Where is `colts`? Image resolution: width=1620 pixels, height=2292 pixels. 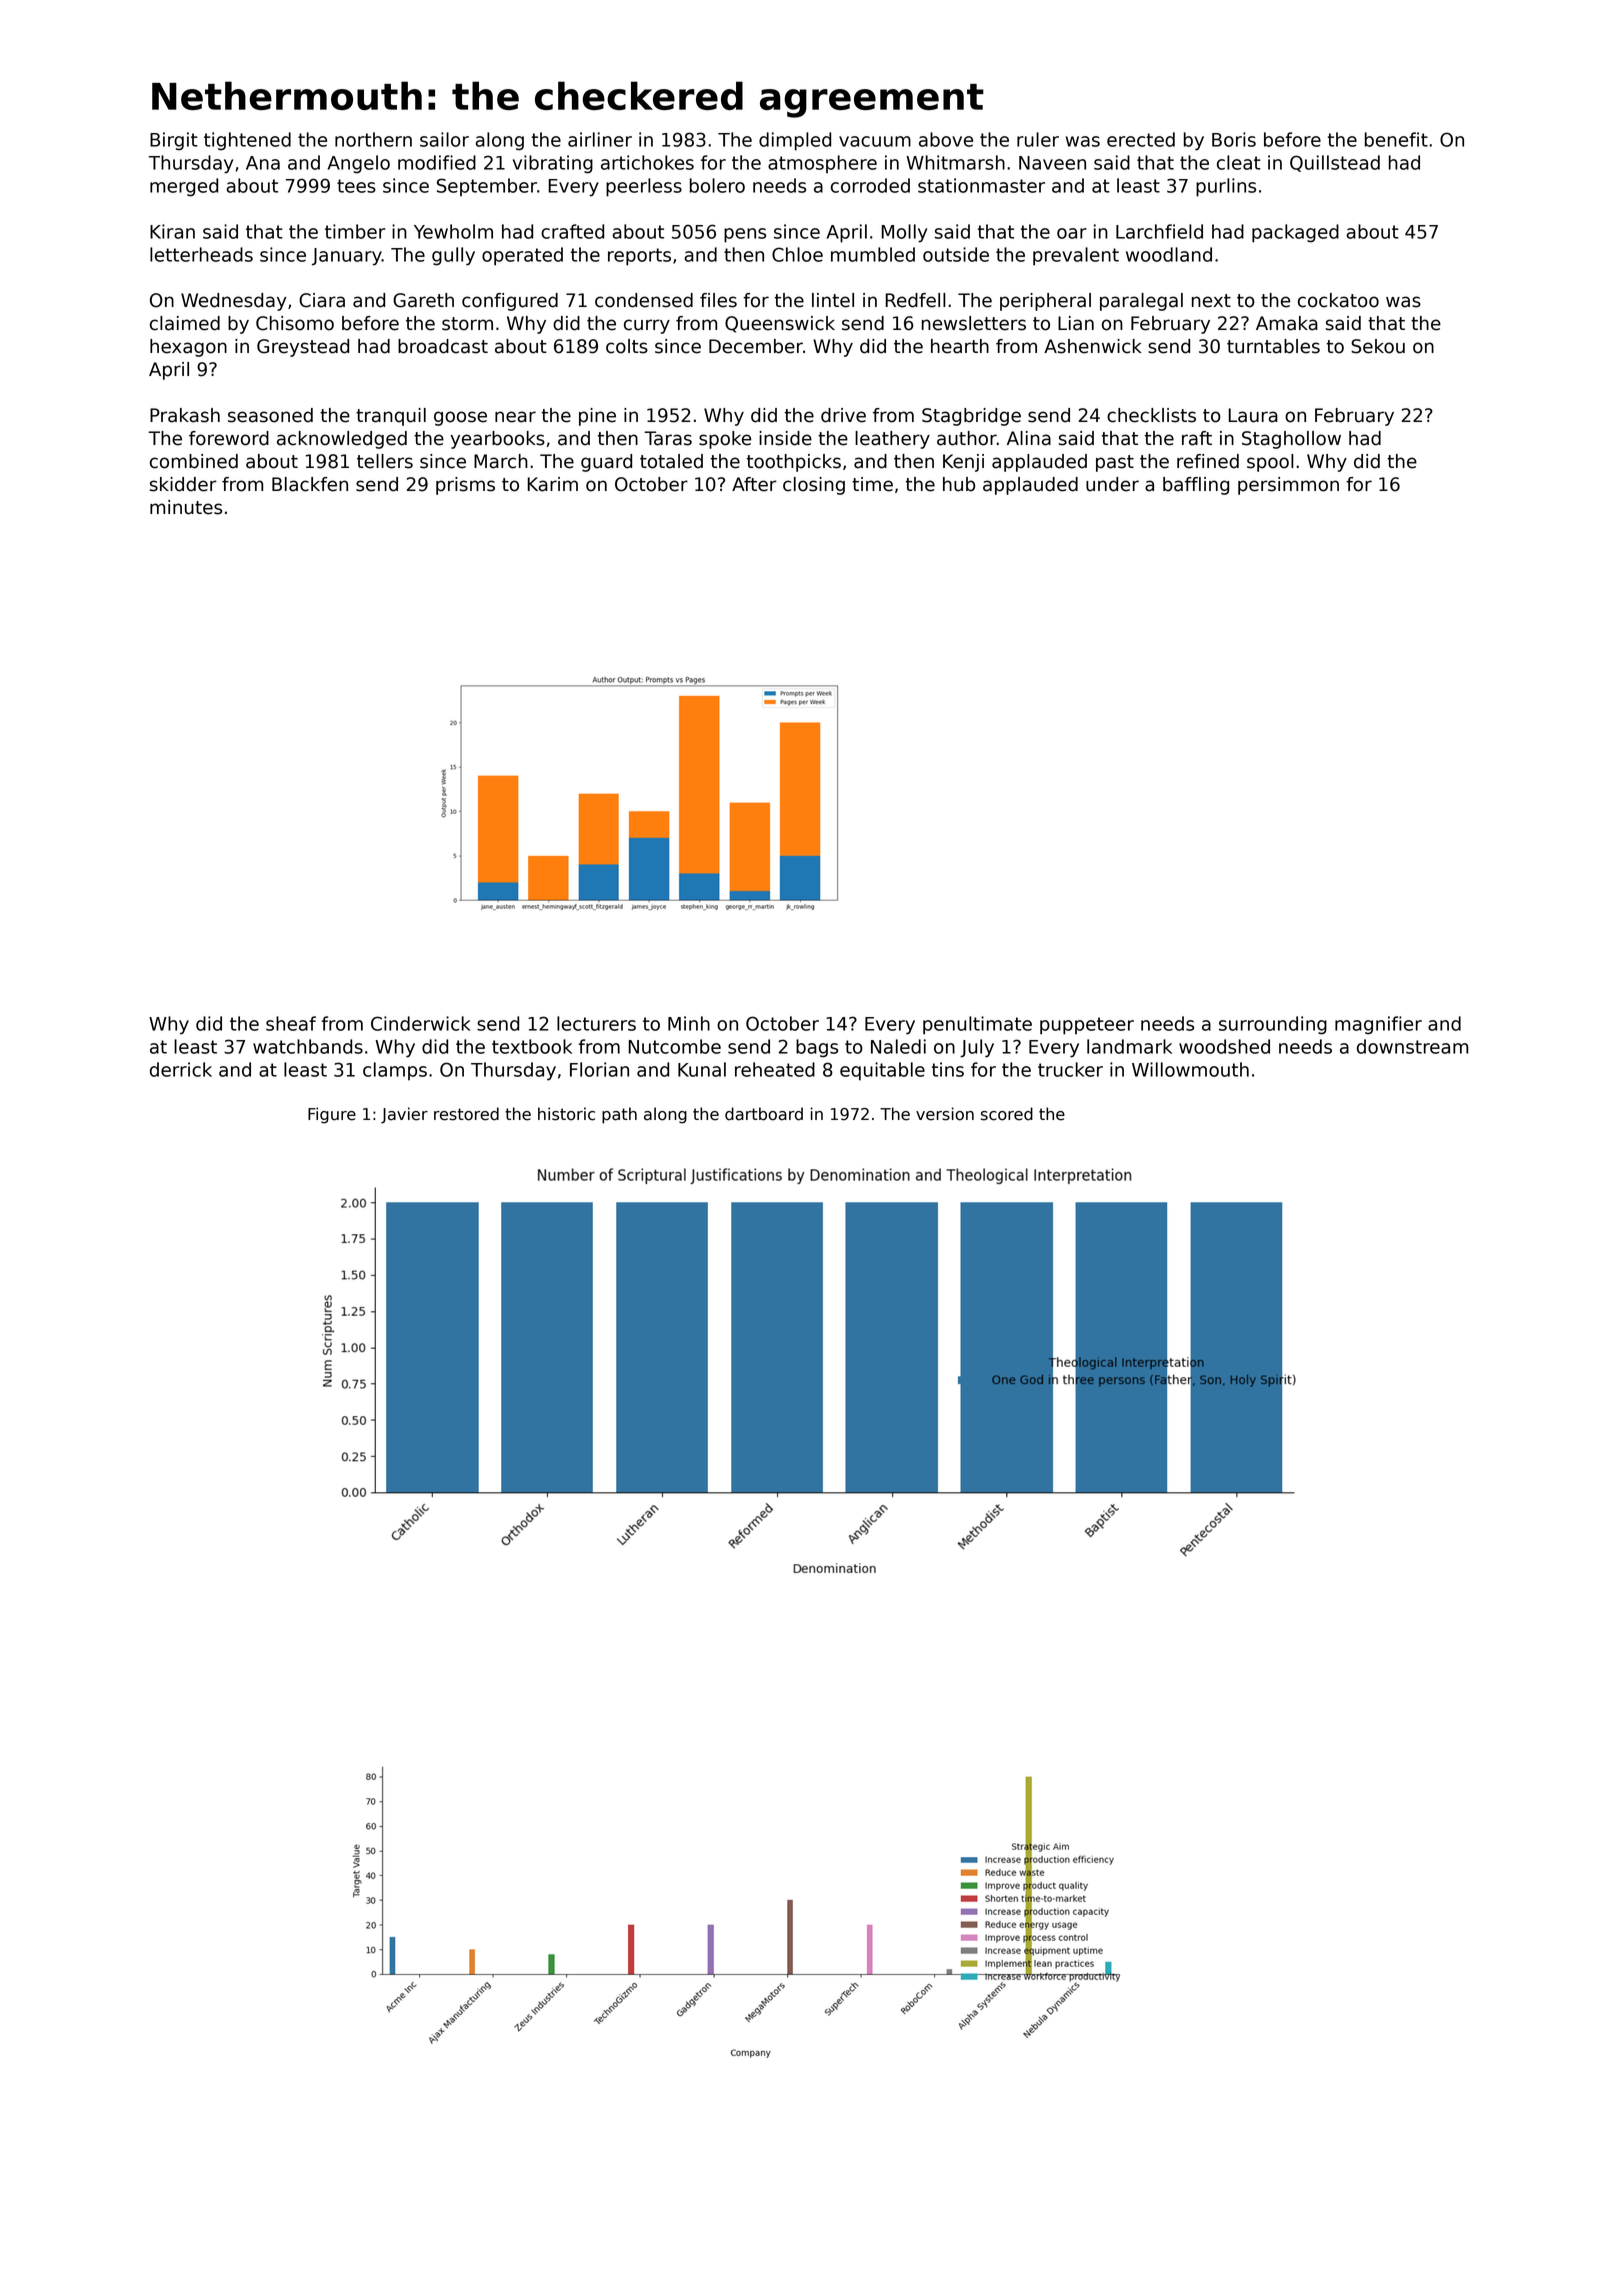
colts is located at coordinates (627, 346).
